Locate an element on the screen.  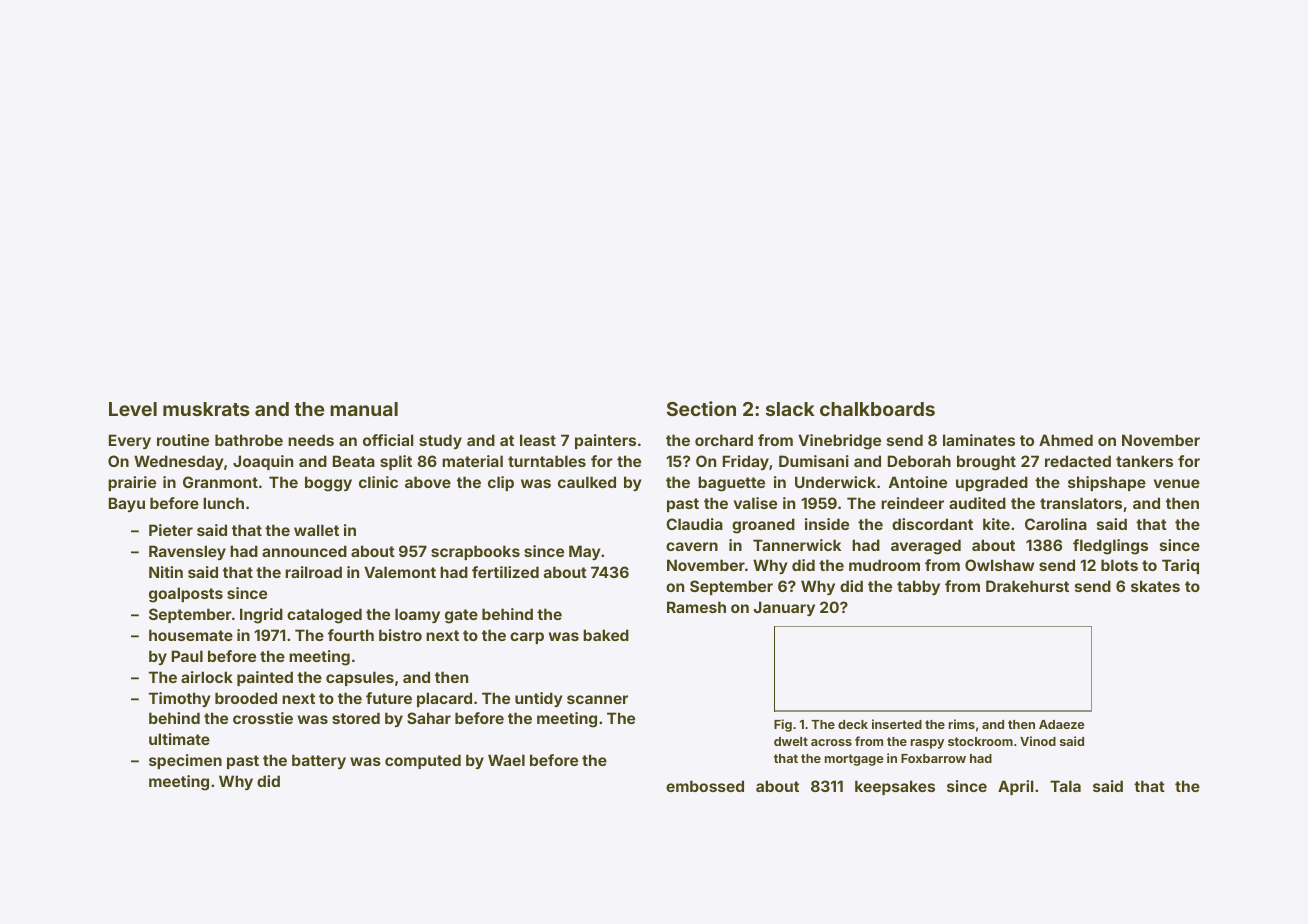
January is located at coordinates (784, 608).
